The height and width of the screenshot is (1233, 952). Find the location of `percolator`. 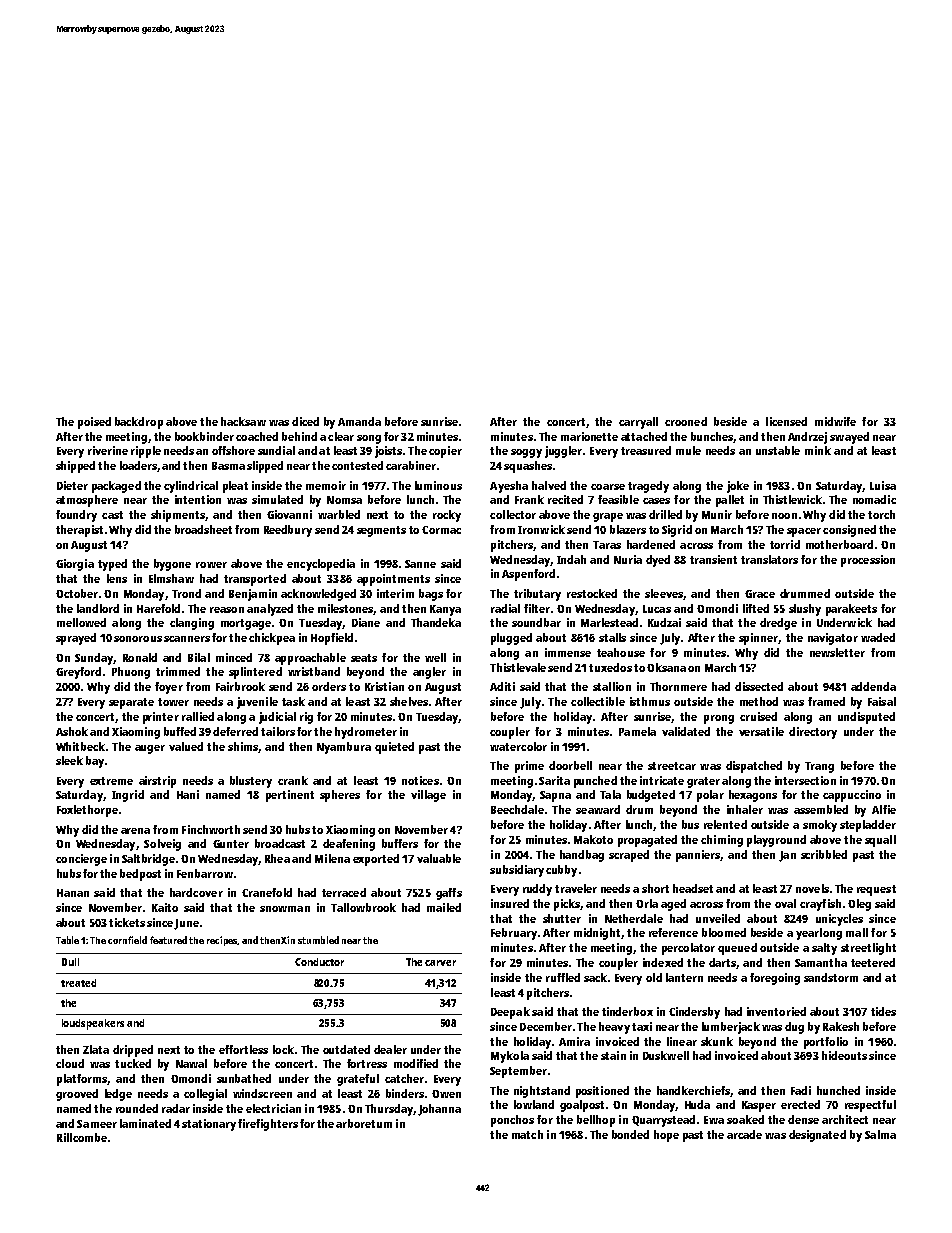

percolator is located at coordinates (688, 949).
